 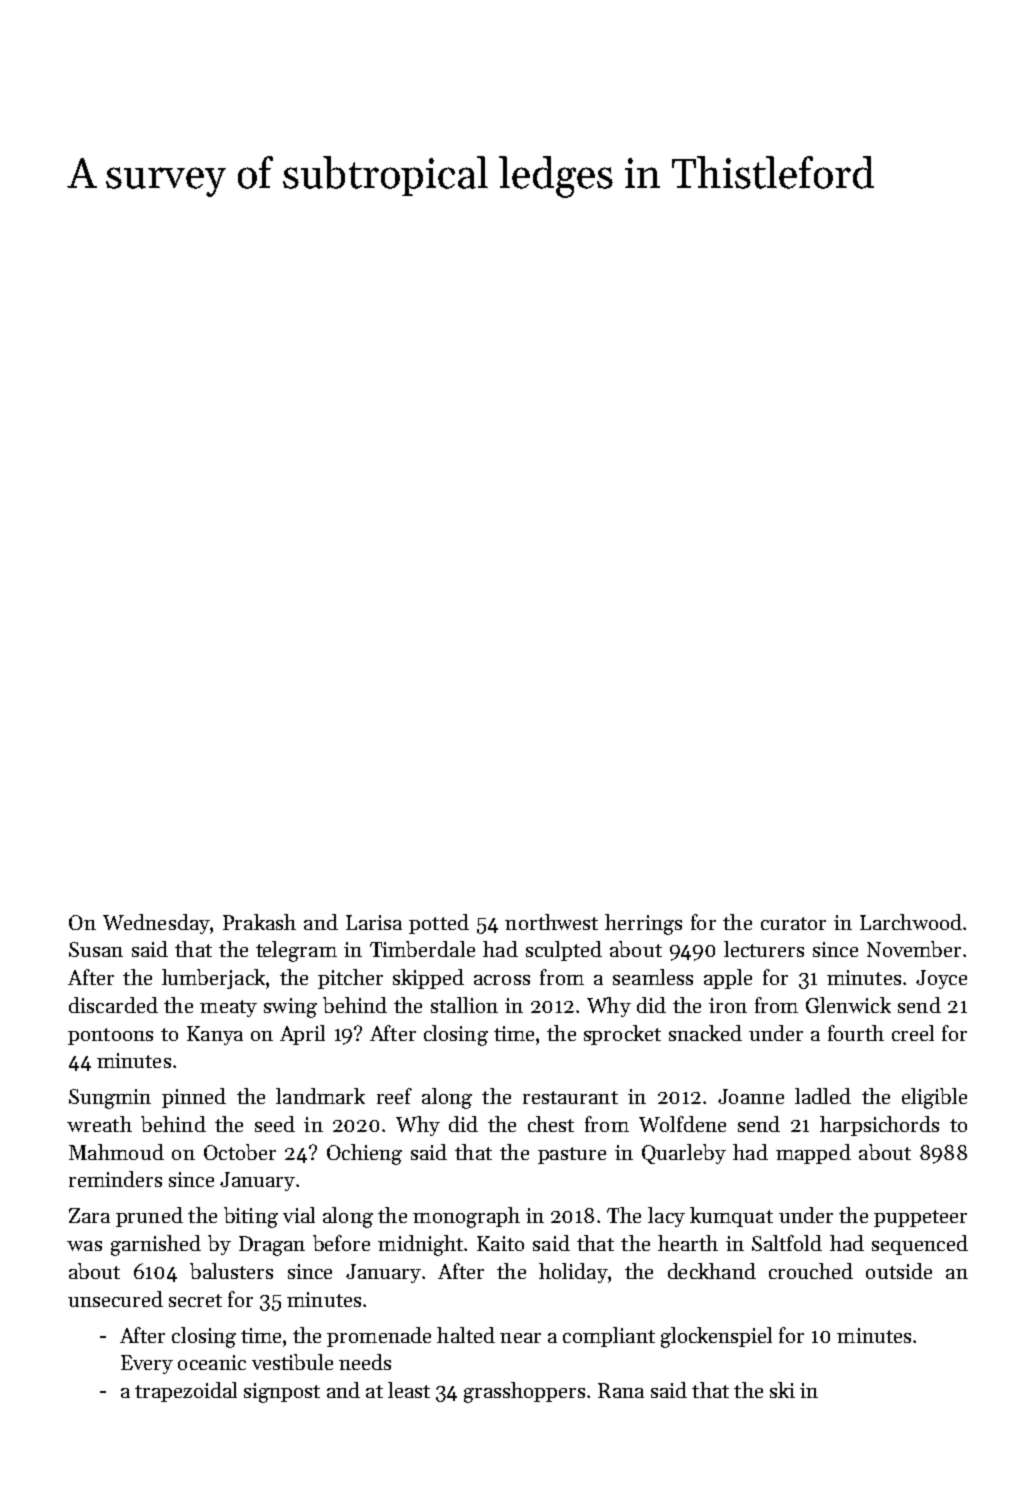 I want to click on Quarleby, so click(x=684, y=1154).
